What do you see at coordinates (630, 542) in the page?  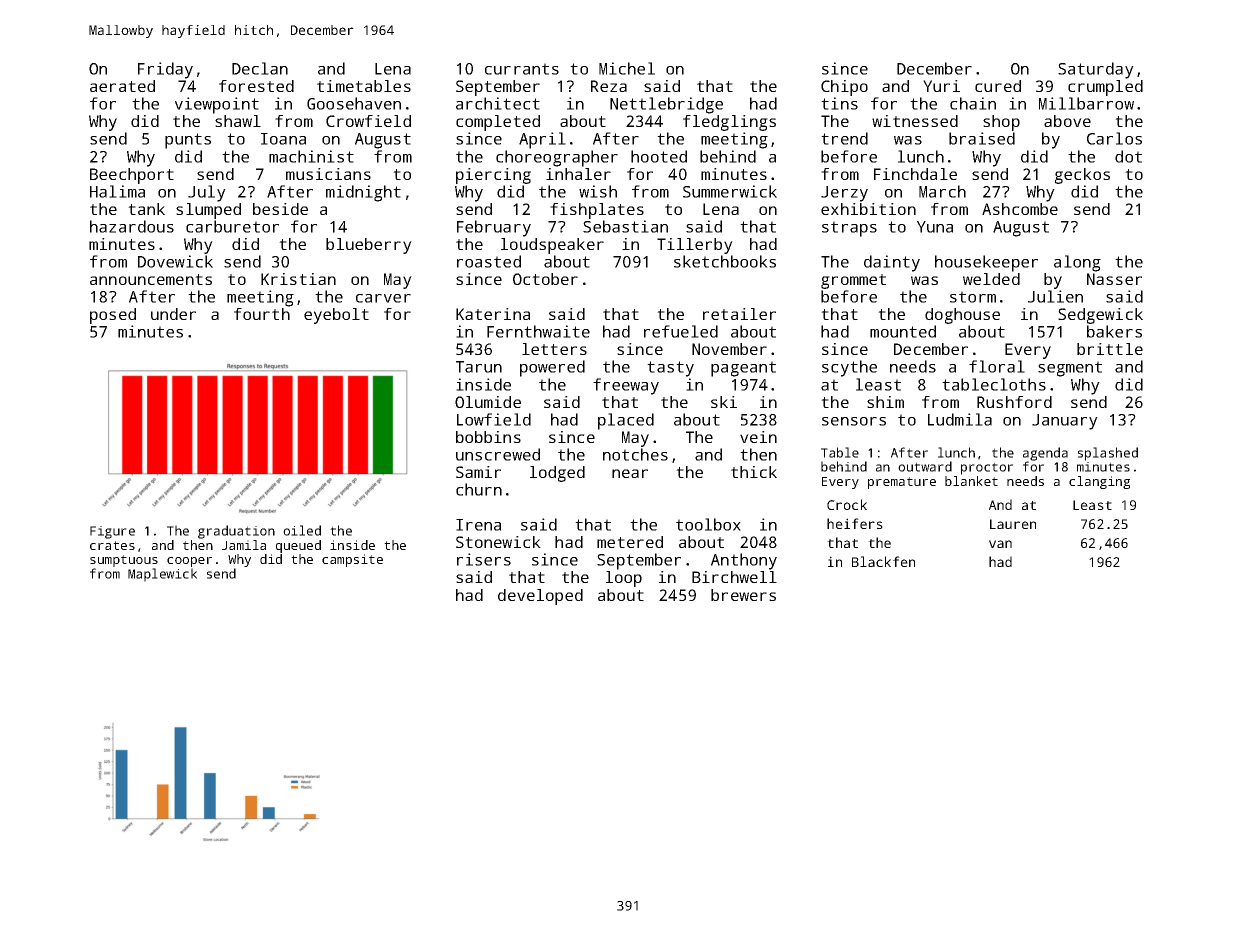 I see `metered` at bounding box center [630, 542].
